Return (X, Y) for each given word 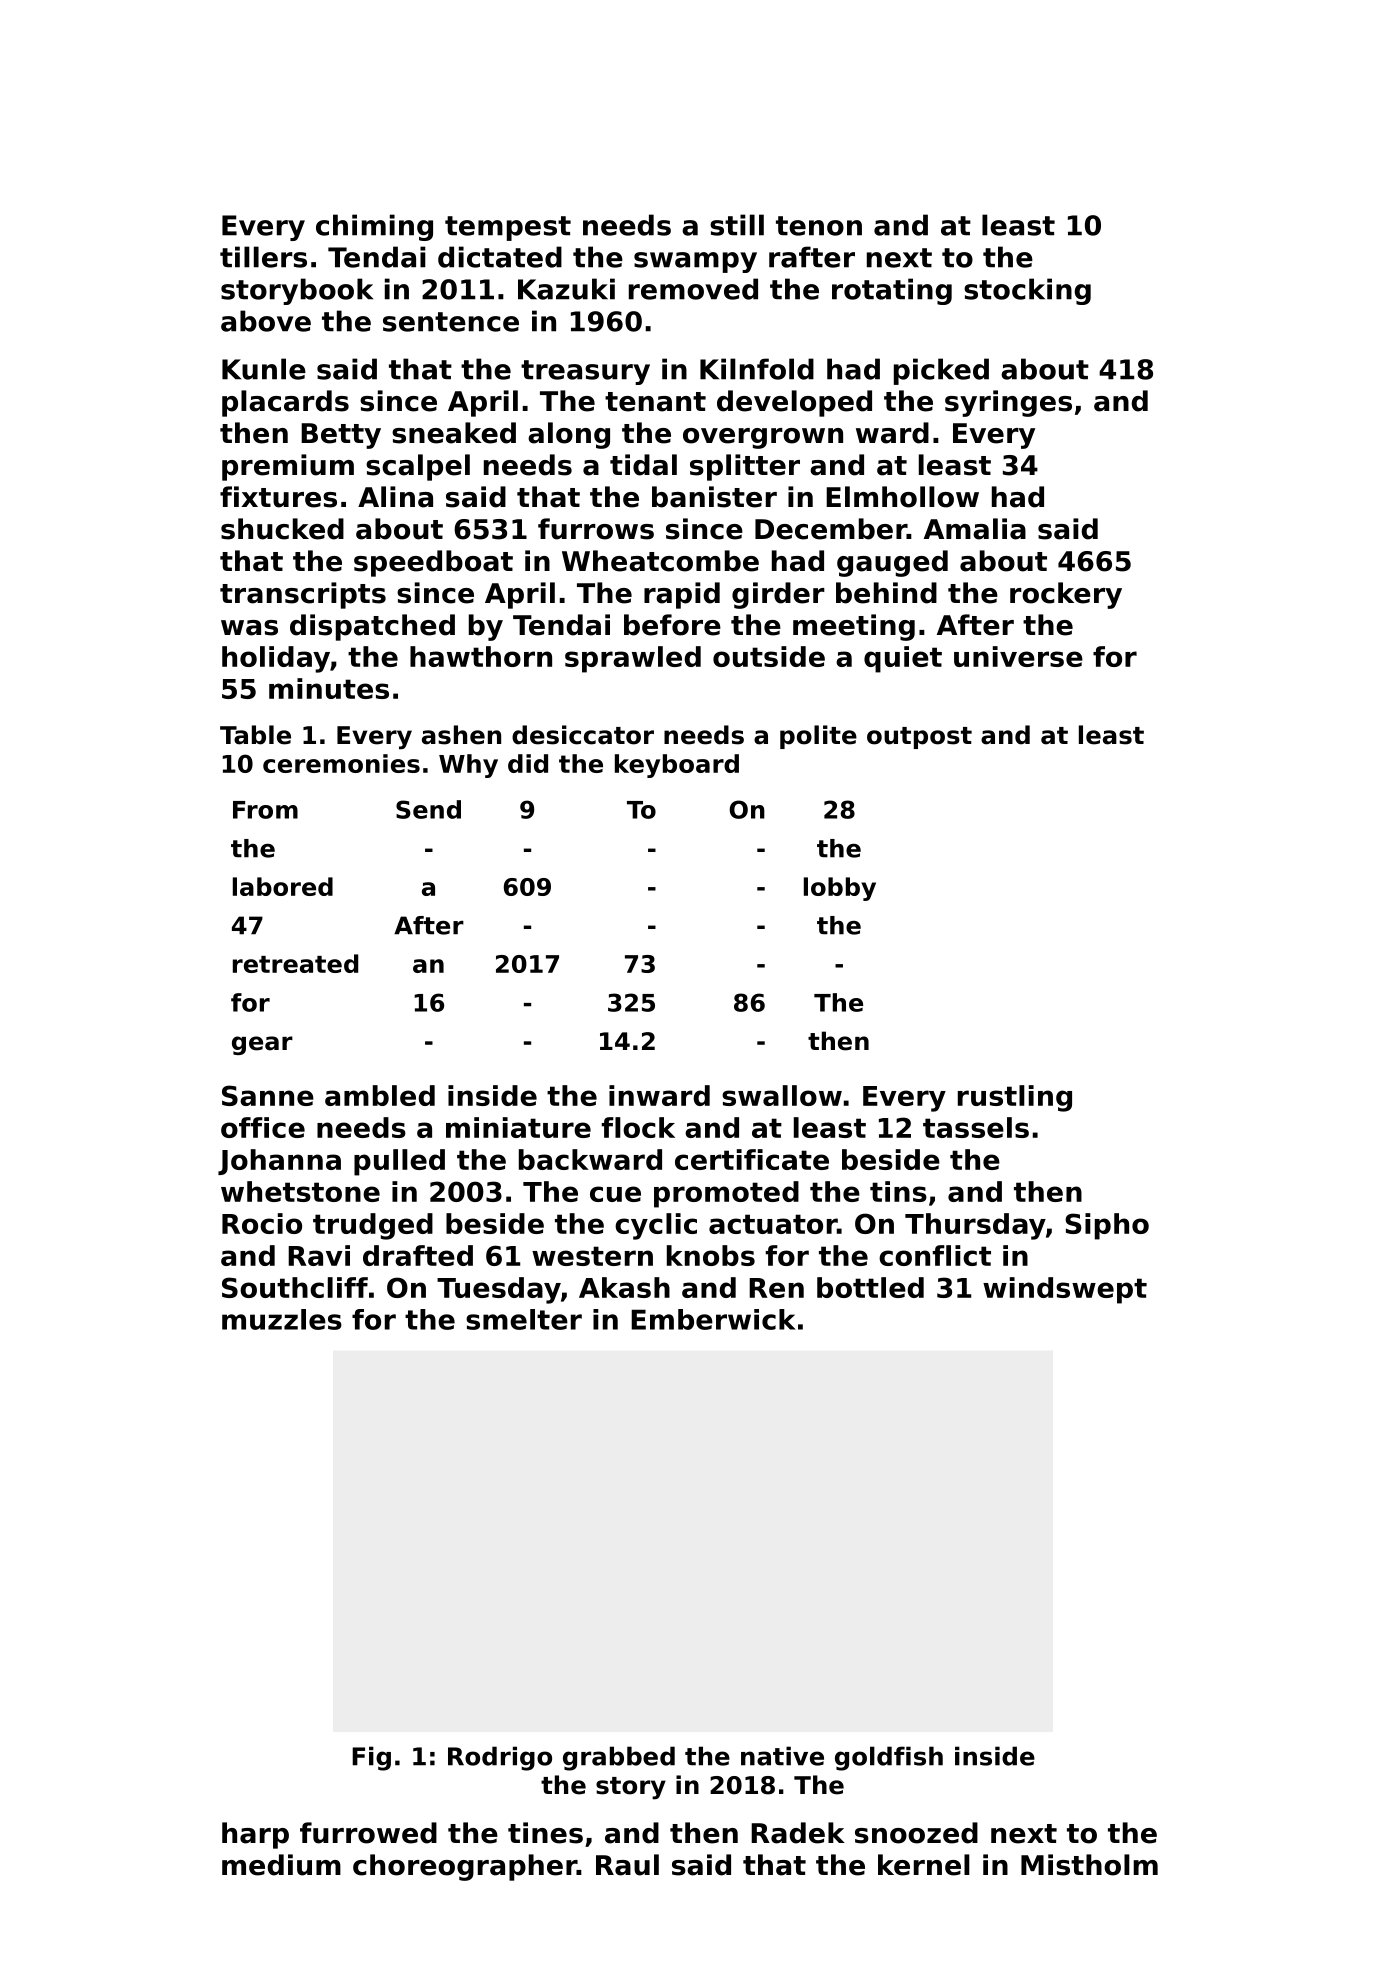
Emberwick (713, 1319)
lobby (840, 889)
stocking (1027, 291)
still (737, 225)
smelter (524, 1319)
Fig (371, 1758)
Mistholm (1089, 1865)
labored (283, 886)
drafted (418, 1255)
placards (285, 403)
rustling (1015, 1098)
